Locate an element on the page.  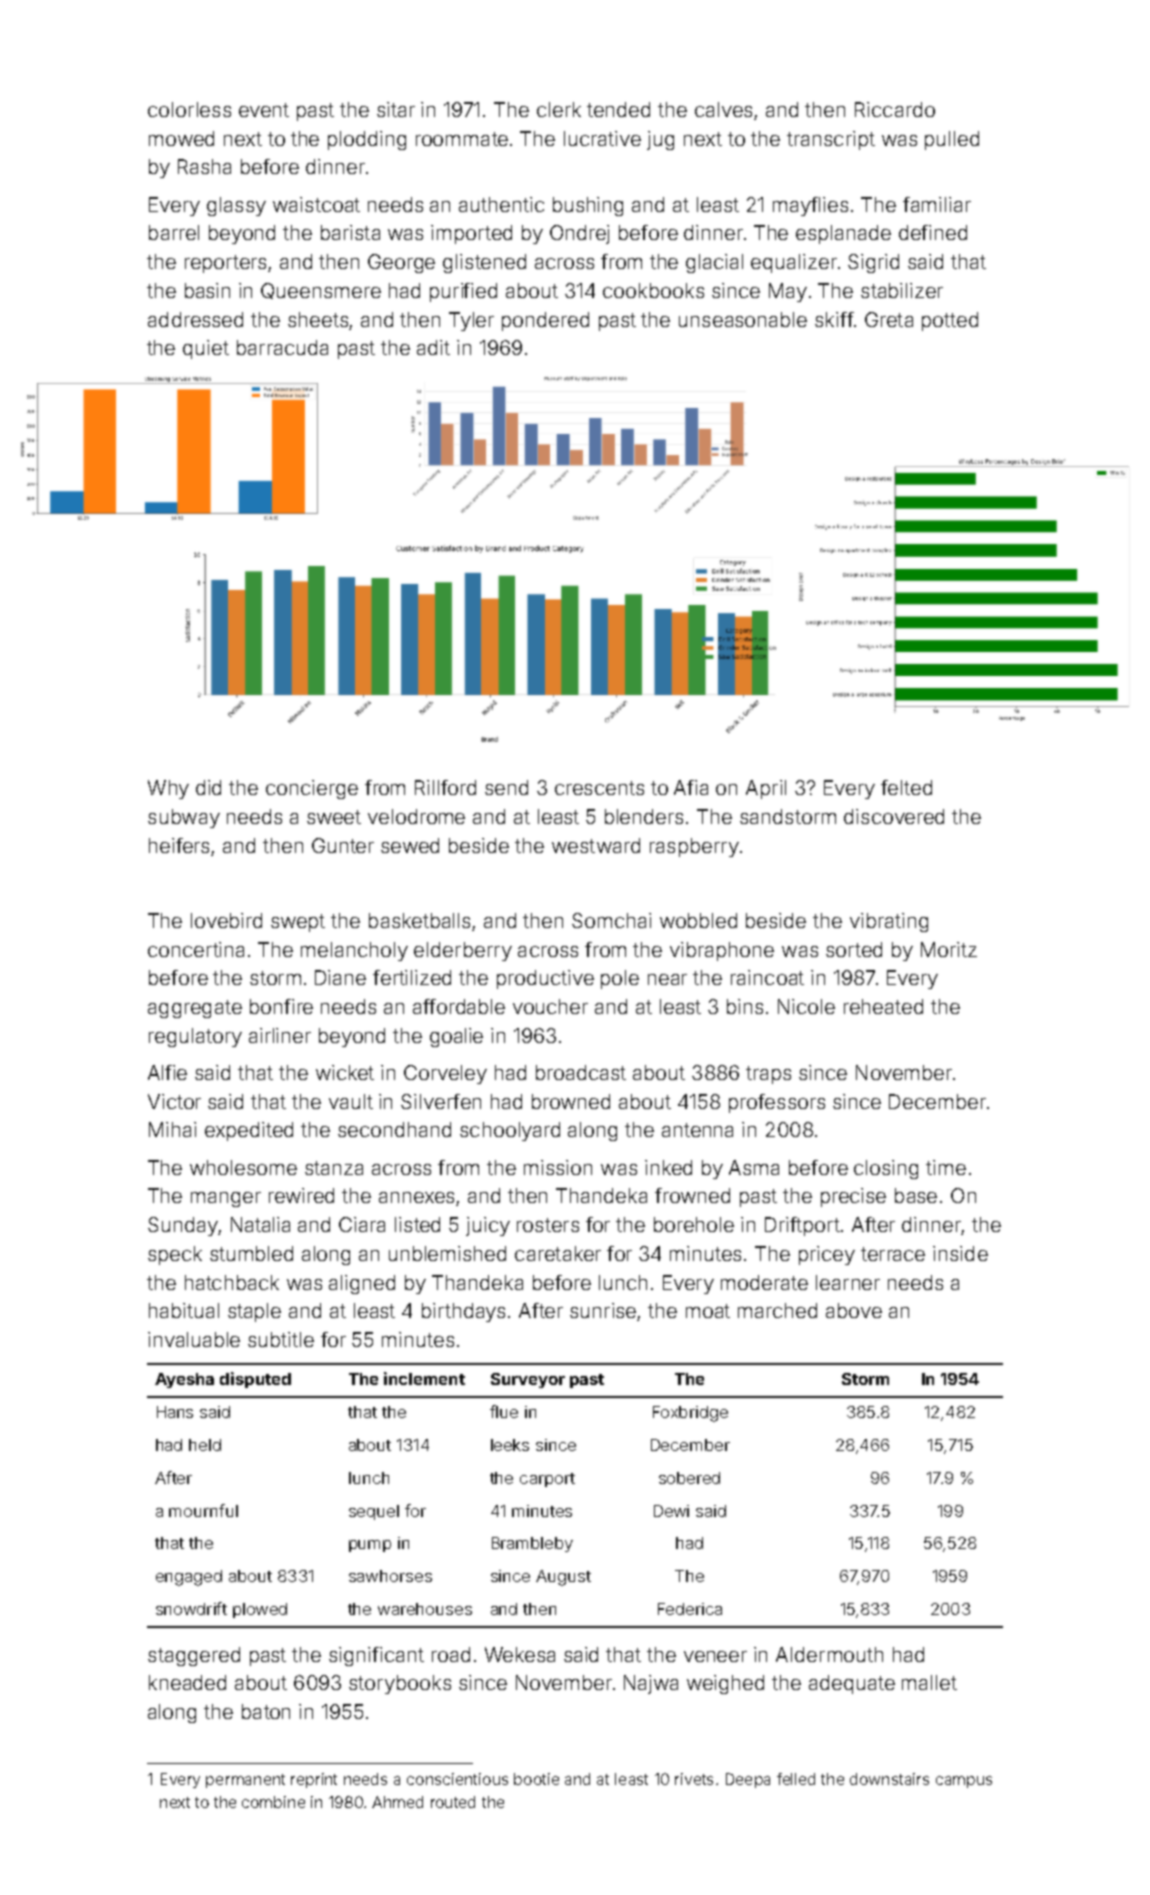
manger is located at coordinates (226, 1199).
